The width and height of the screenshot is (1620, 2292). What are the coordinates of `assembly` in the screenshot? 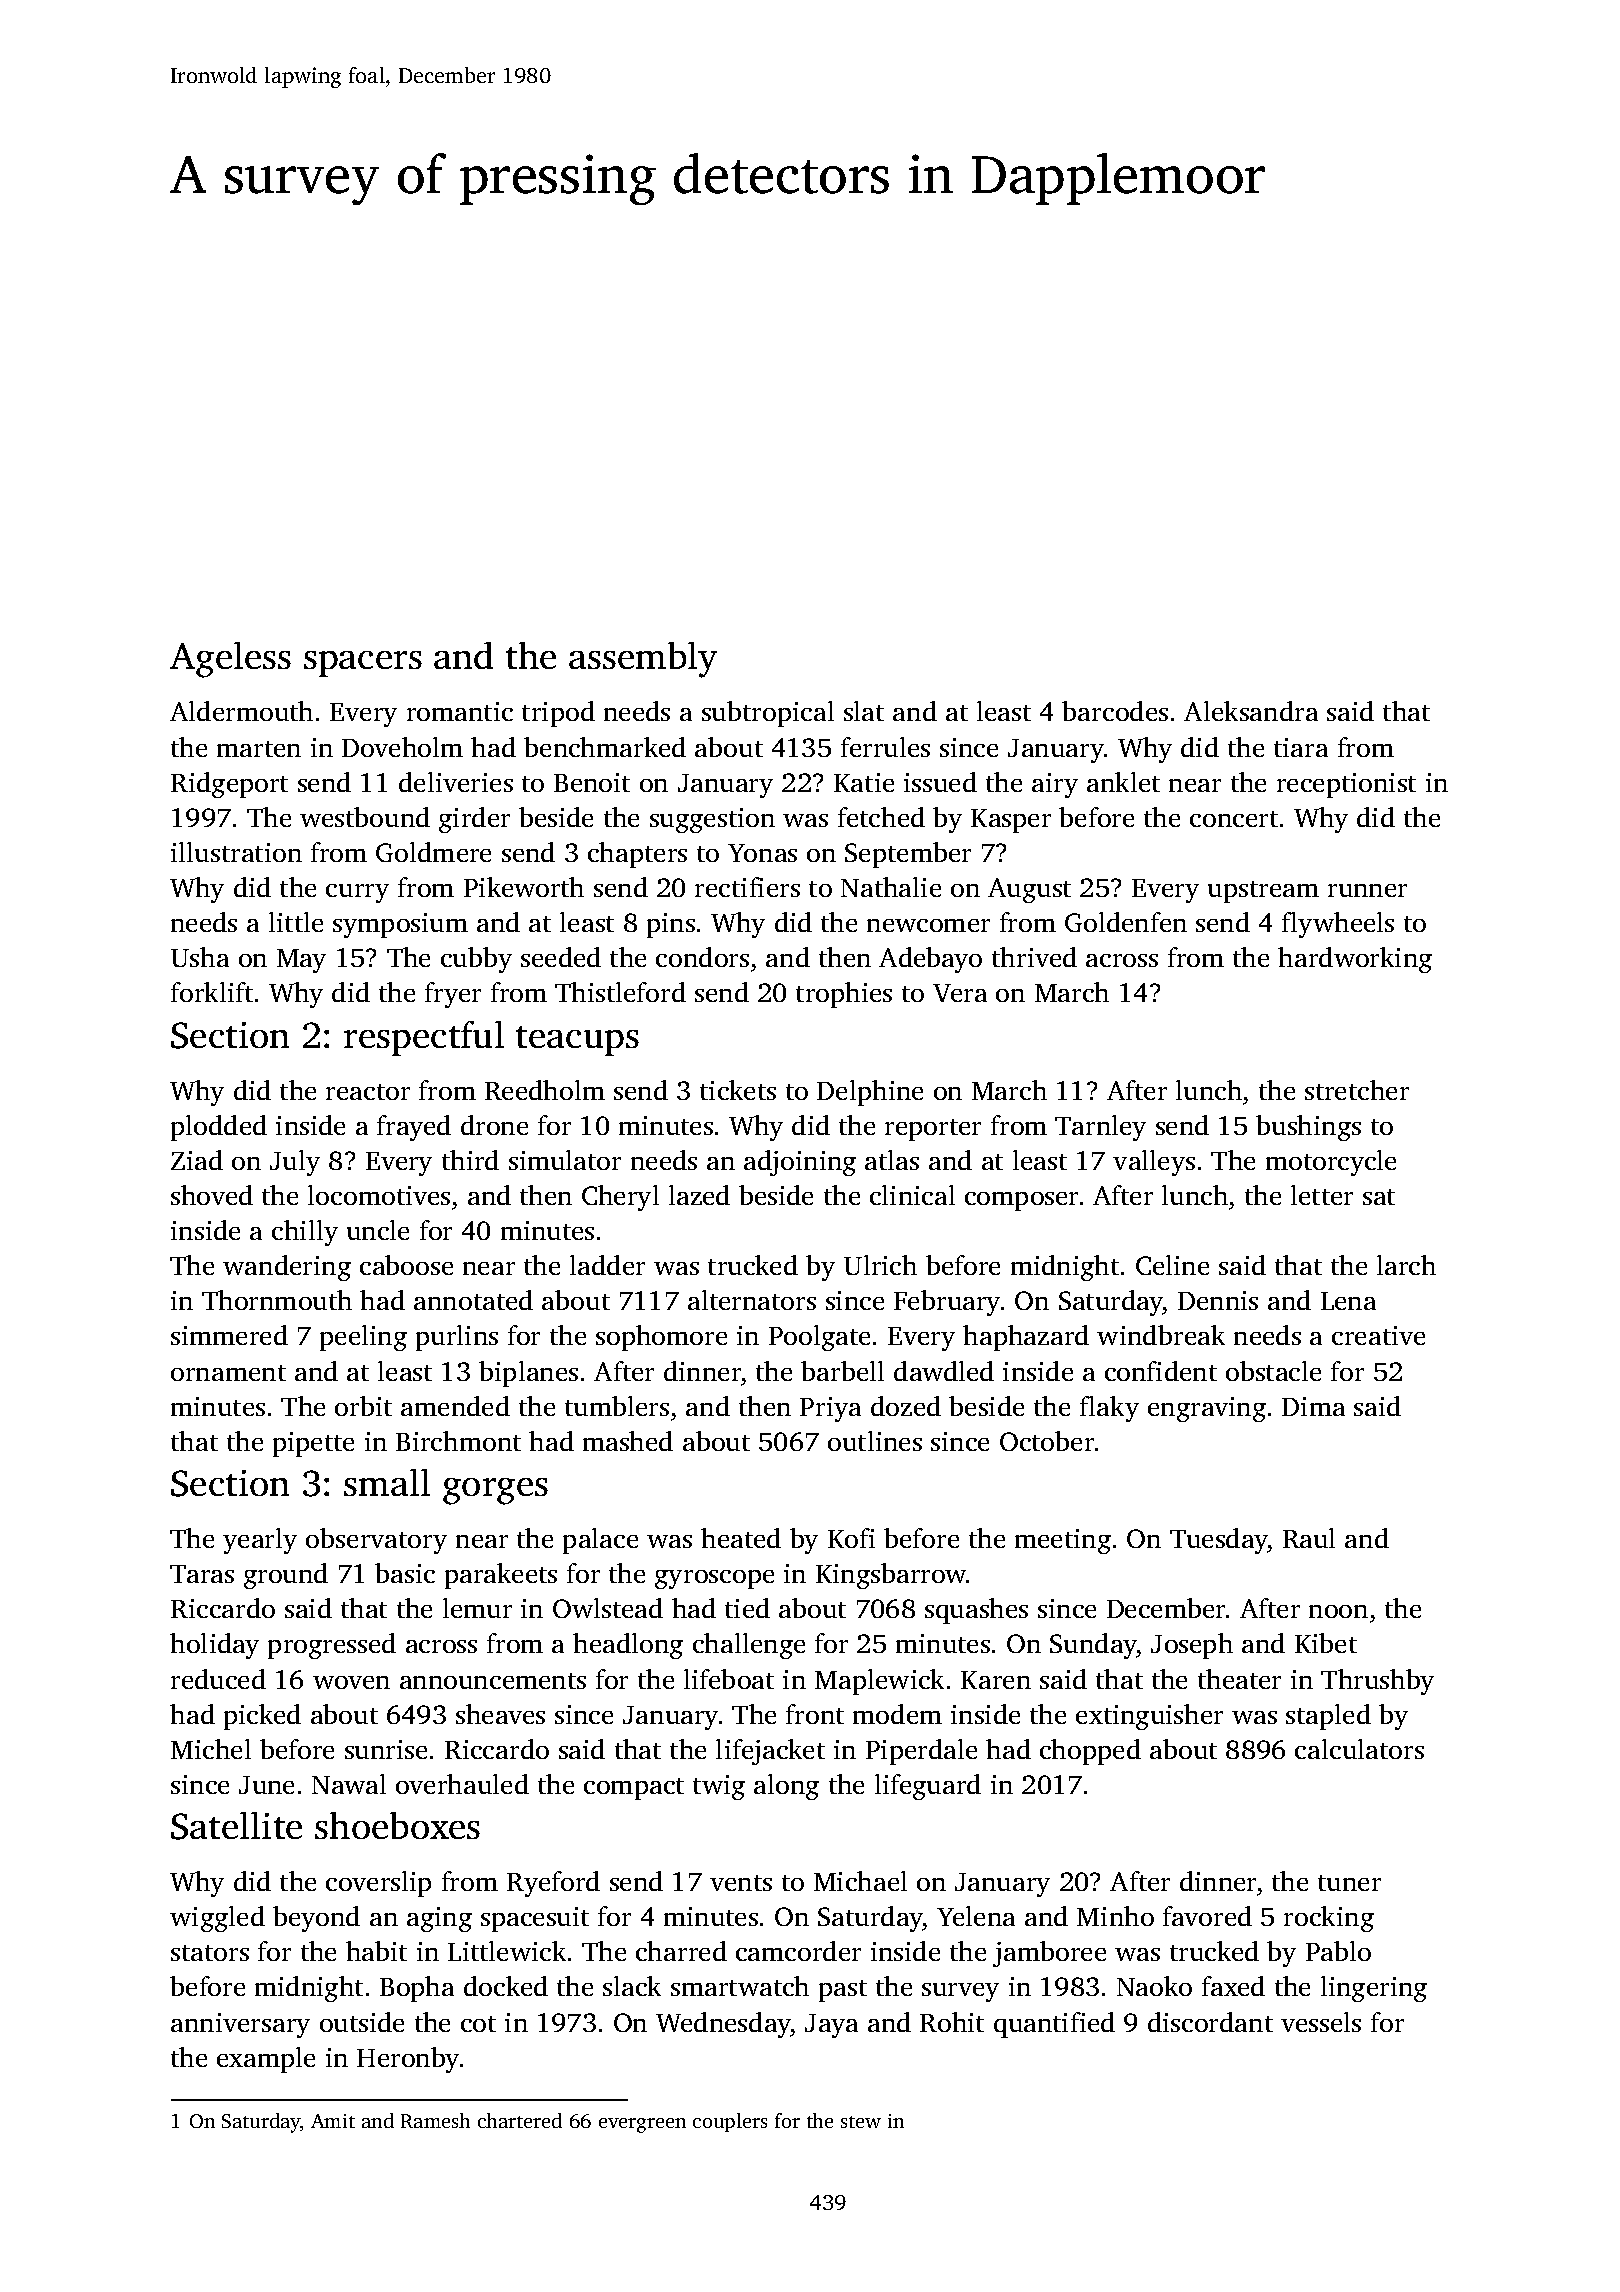 It's located at (643, 660).
